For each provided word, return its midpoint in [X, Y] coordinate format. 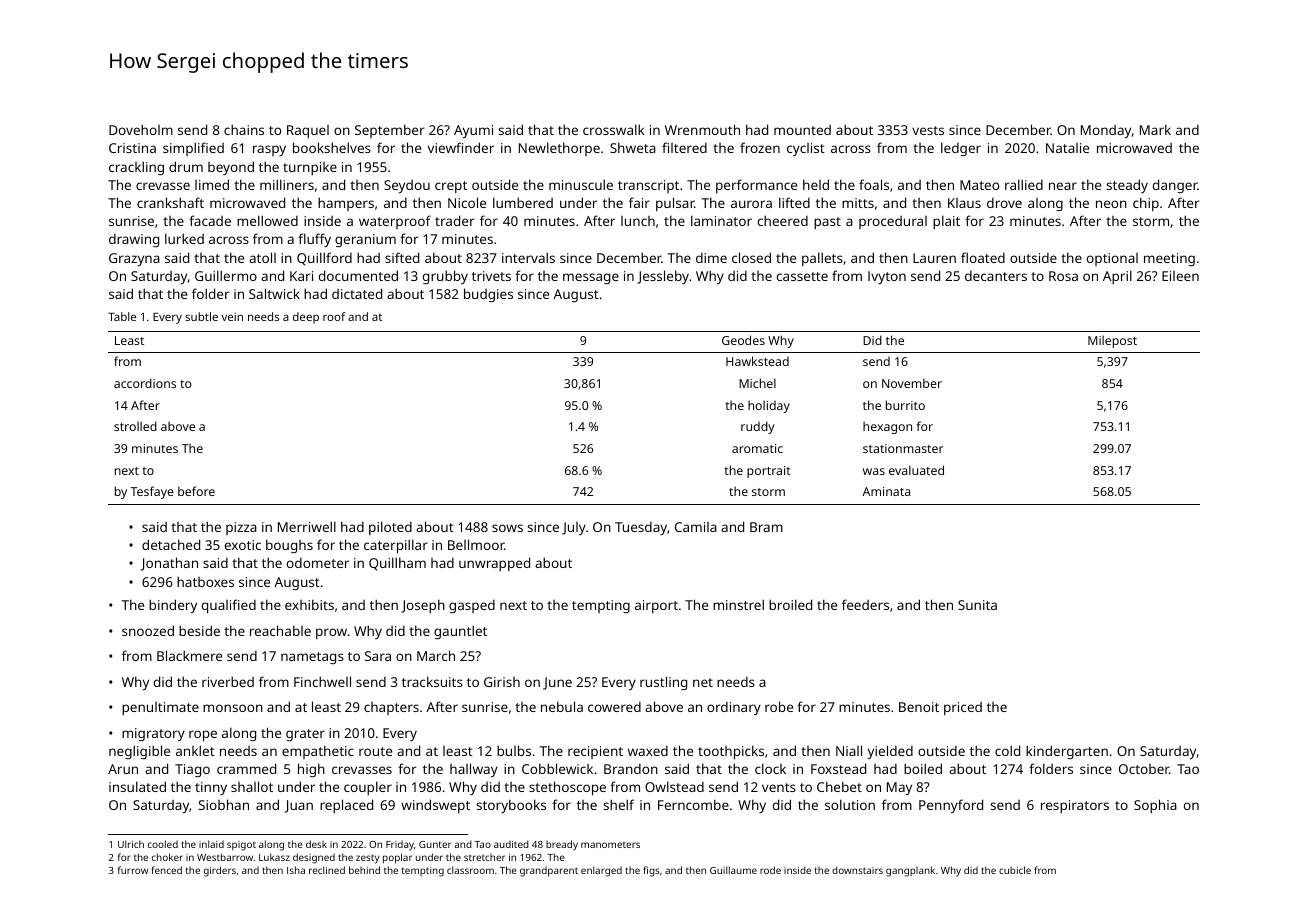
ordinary [734, 708]
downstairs [857, 870]
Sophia [1155, 806]
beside [199, 630]
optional [1112, 259]
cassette [802, 276]
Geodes [743, 340]
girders [220, 871]
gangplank [910, 871]
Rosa [1063, 276]
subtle [201, 316]
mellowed [267, 220]
